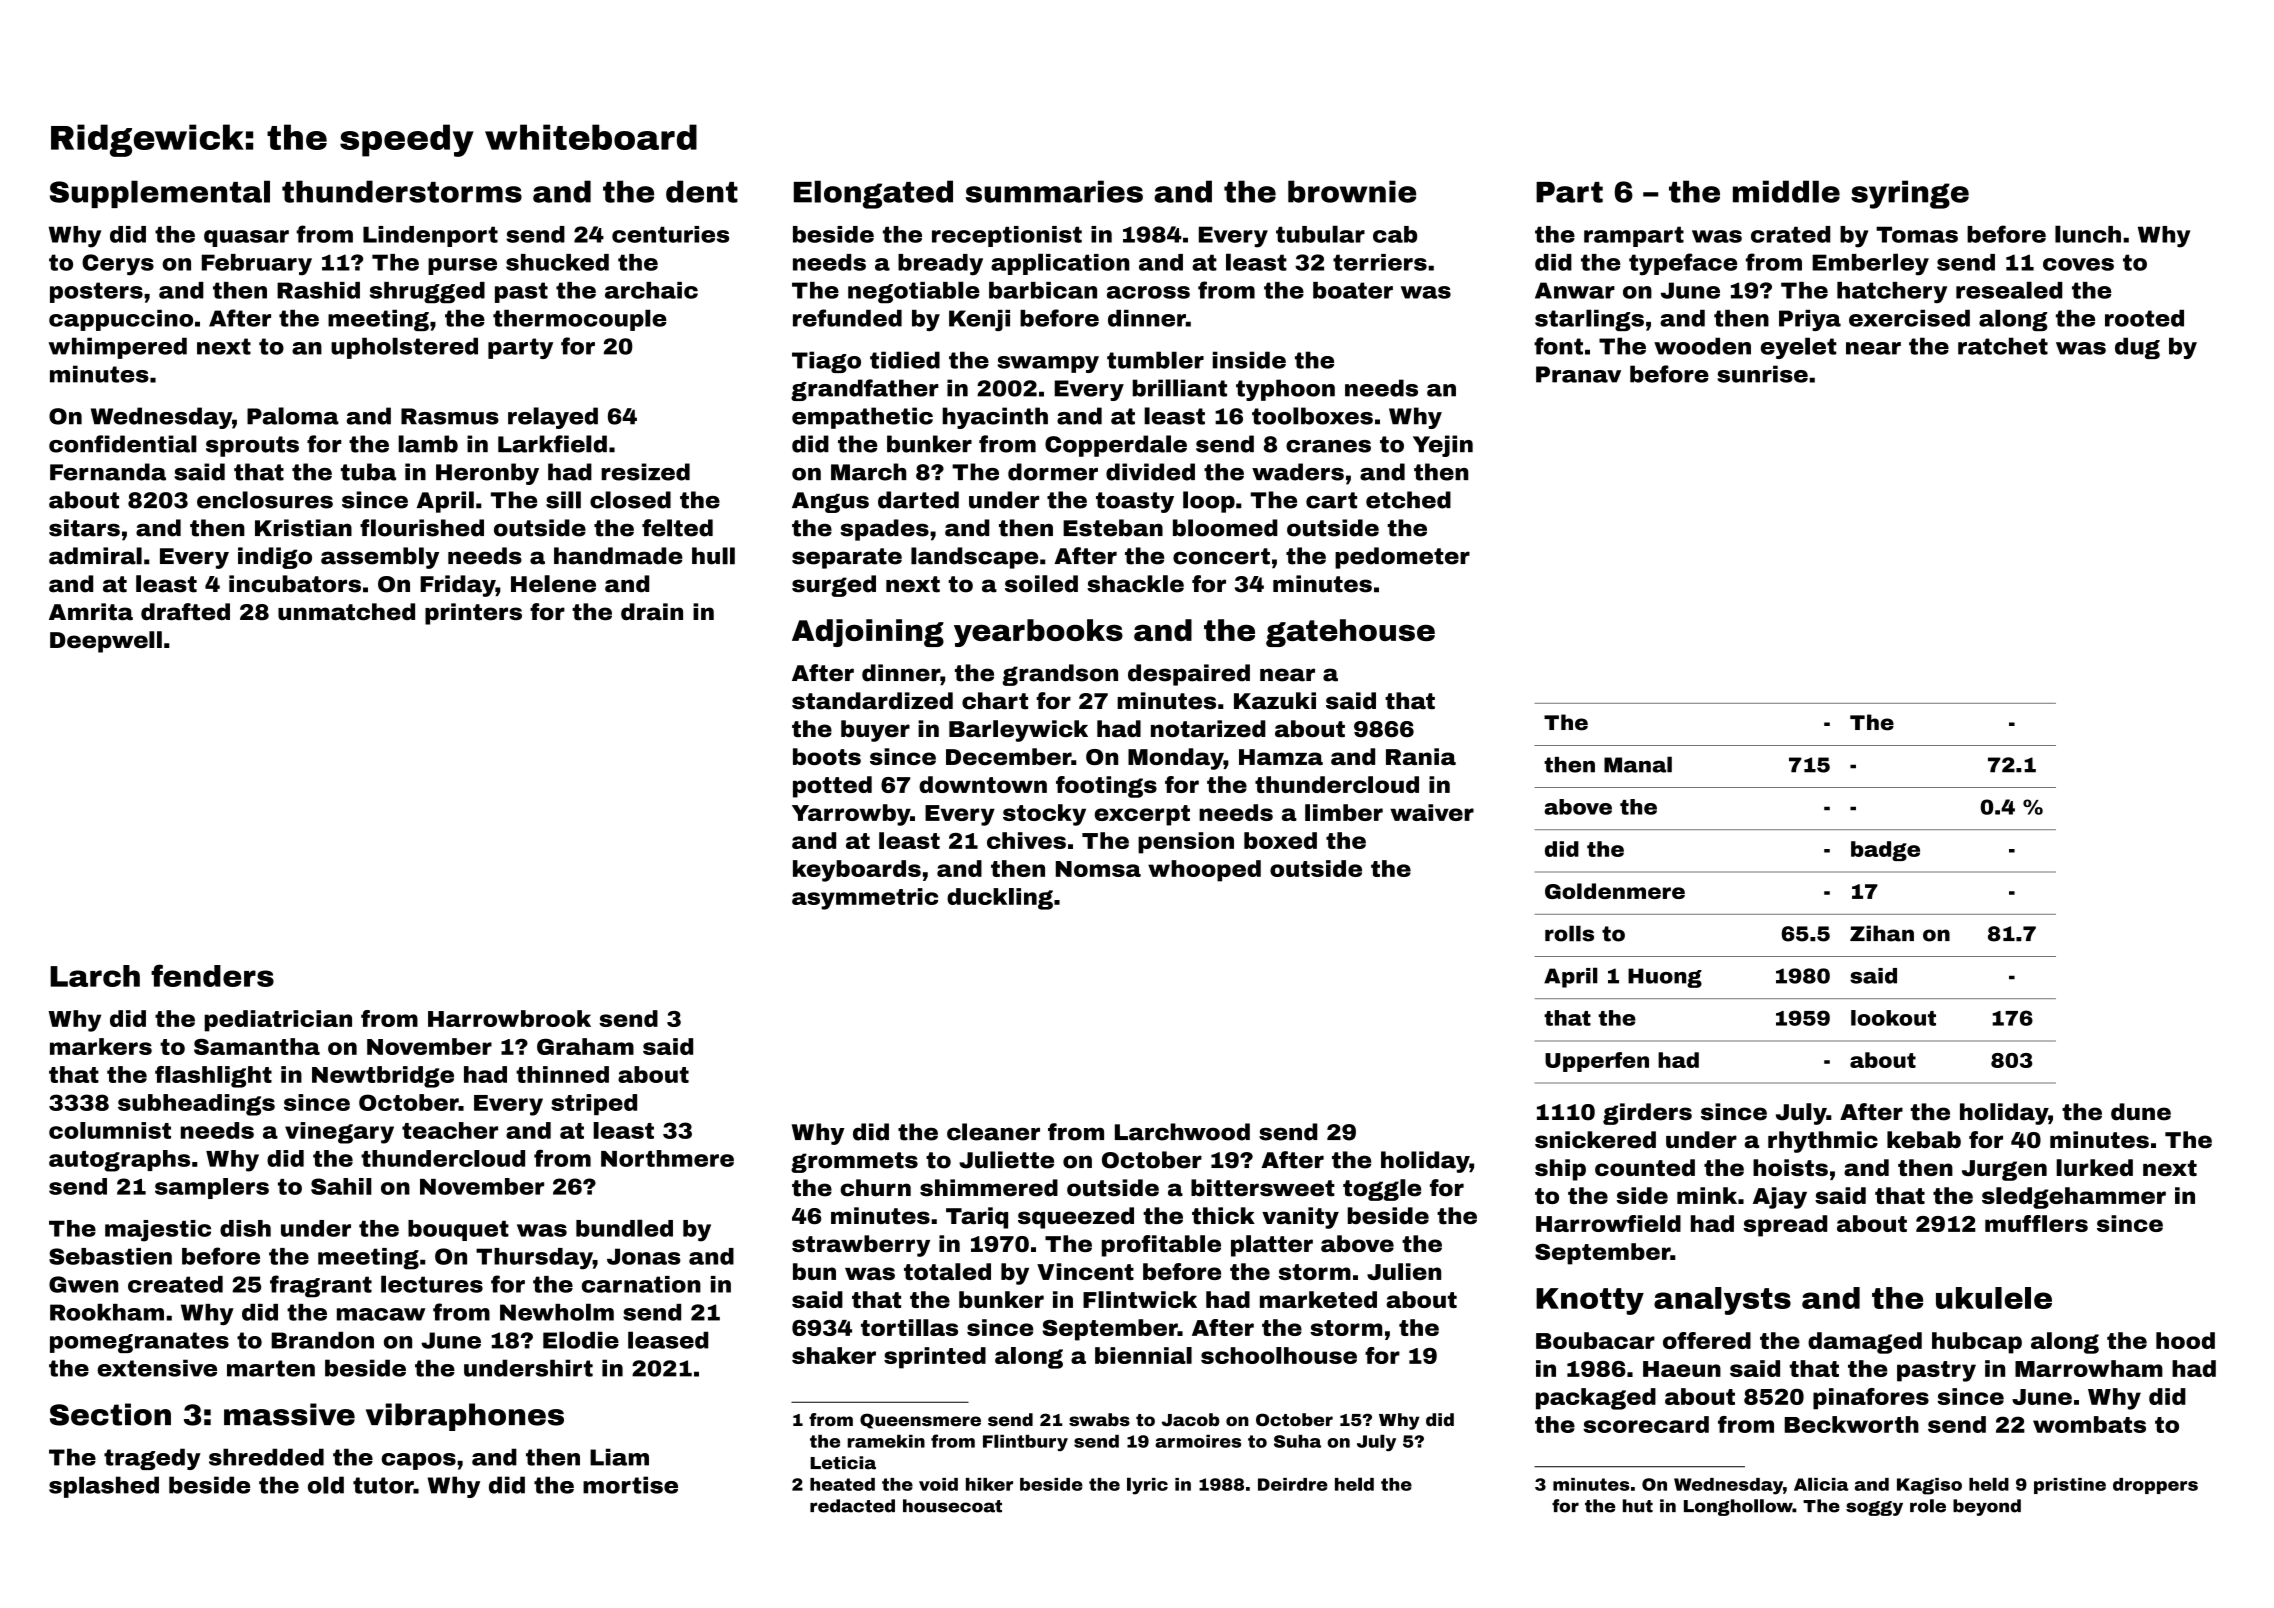 This screenshot has height=1608, width=2274. Describe the element at coordinates (1786, 191) in the screenshot. I see `middle` at that location.
